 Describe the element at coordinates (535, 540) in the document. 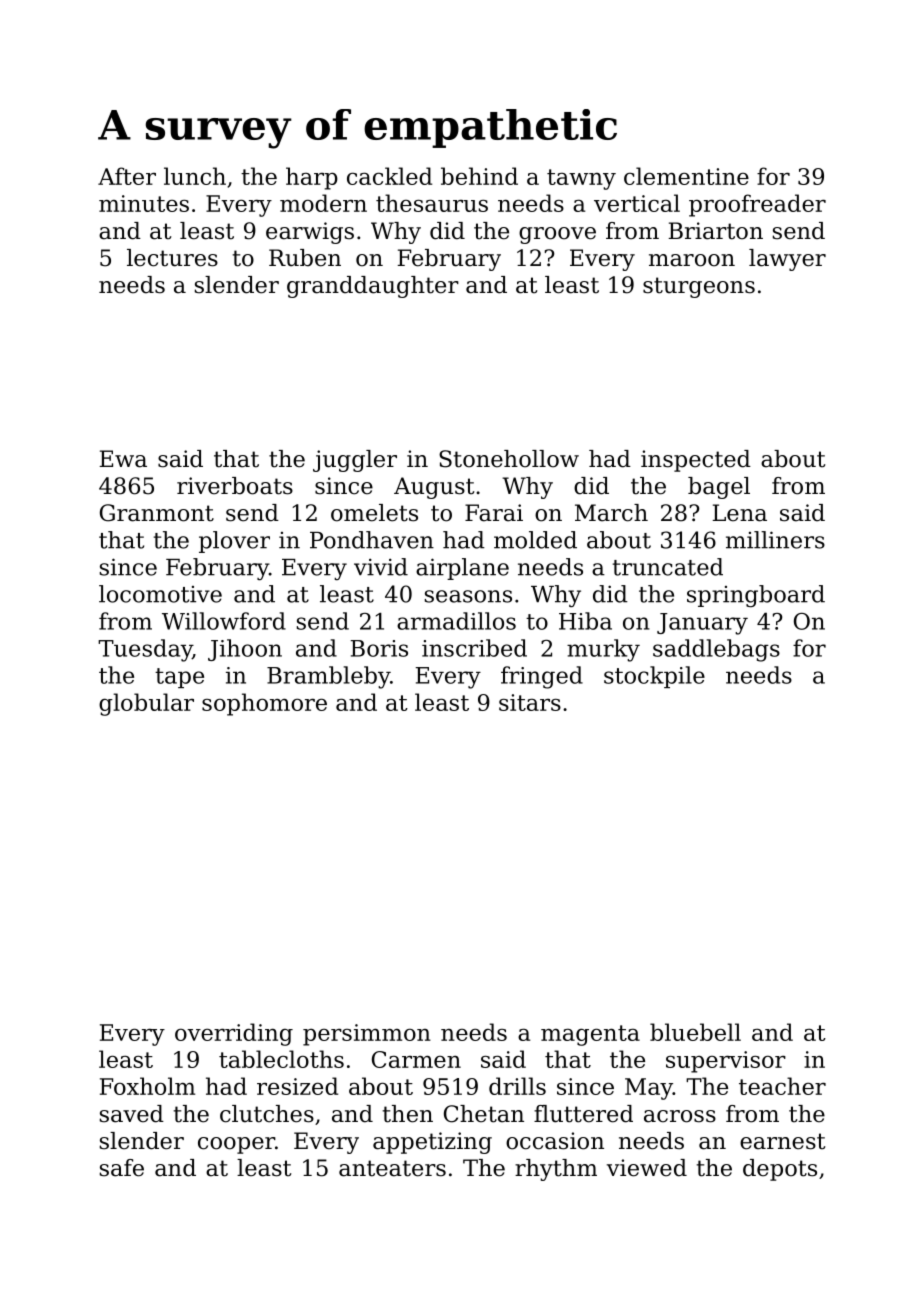

I see `molded` at that location.
